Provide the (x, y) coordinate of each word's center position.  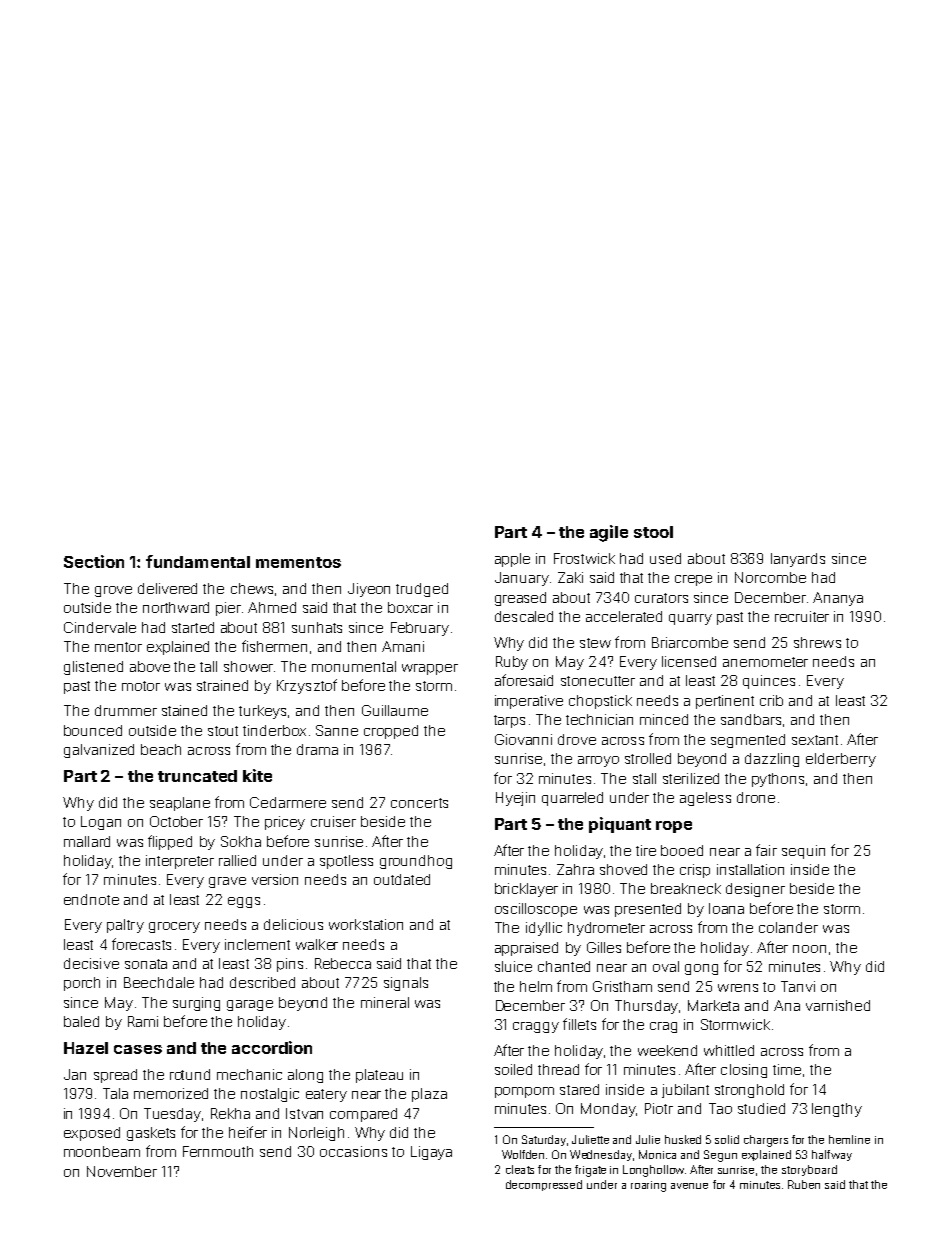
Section (94, 561)
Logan (101, 823)
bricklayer (526, 890)
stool (653, 532)
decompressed (544, 1185)
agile (609, 533)
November (122, 1171)
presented (648, 910)
